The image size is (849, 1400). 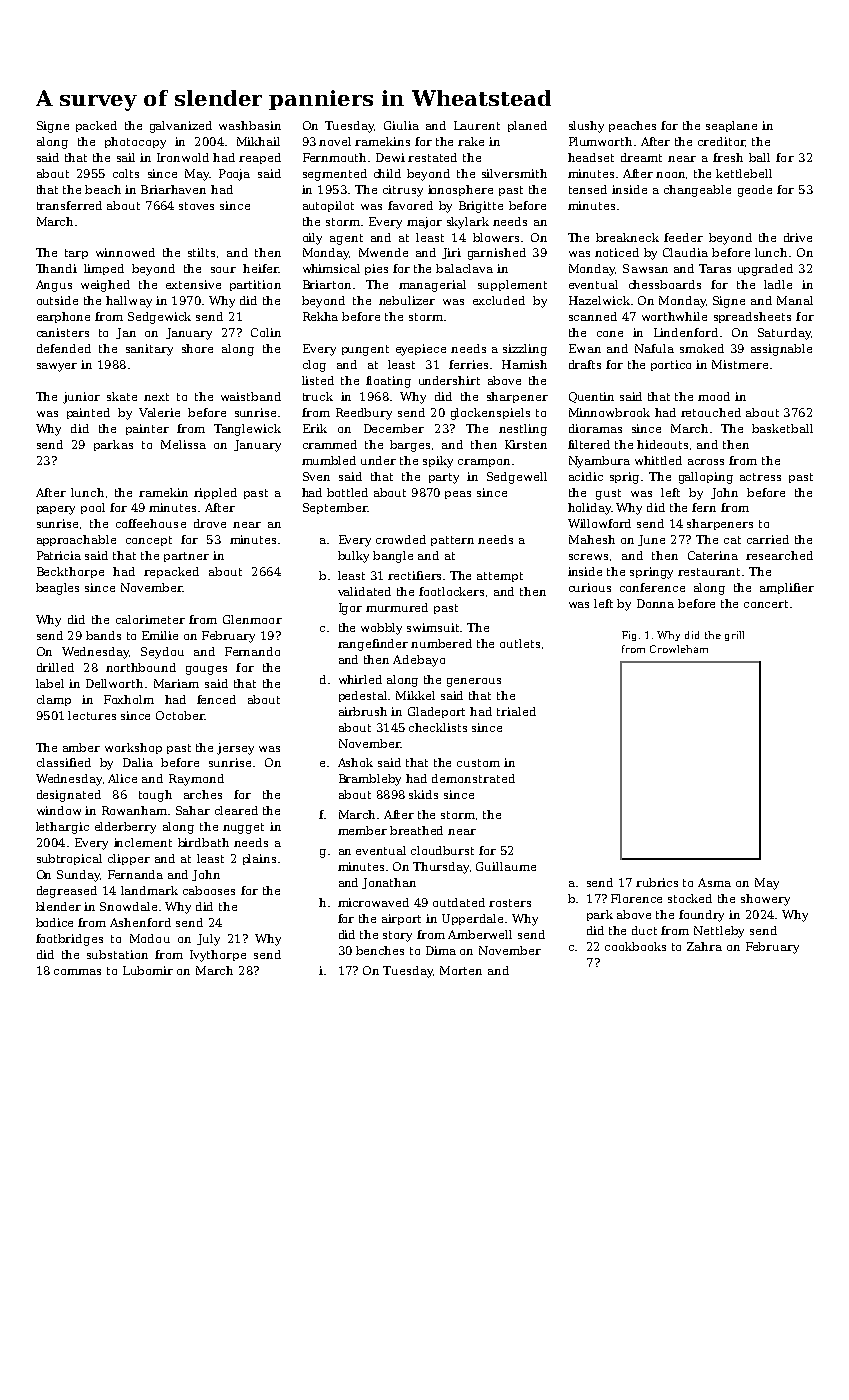 What do you see at coordinates (452, 541) in the screenshot?
I see `pattern` at bounding box center [452, 541].
